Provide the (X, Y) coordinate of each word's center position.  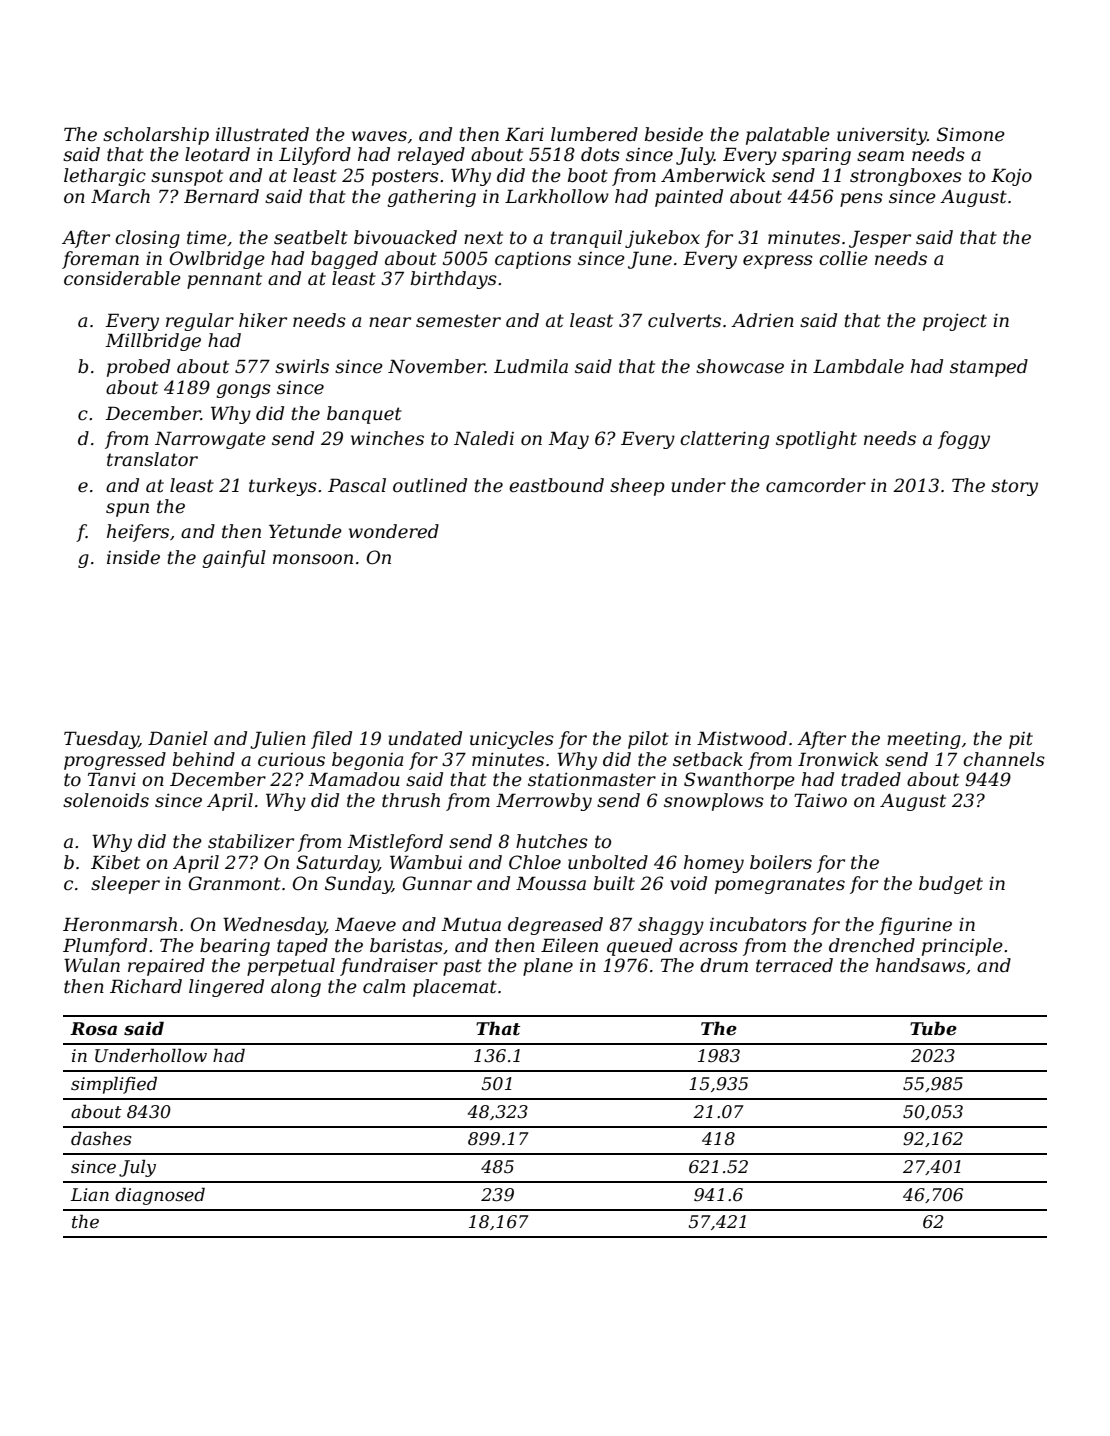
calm (384, 986)
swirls (302, 366)
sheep (637, 487)
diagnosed (160, 1196)
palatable (788, 136)
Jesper (880, 239)
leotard (217, 154)
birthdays (454, 280)
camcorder (816, 485)
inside (133, 557)
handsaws (920, 965)
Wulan (92, 965)
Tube (933, 1028)
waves (379, 136)
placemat (455, 988)
